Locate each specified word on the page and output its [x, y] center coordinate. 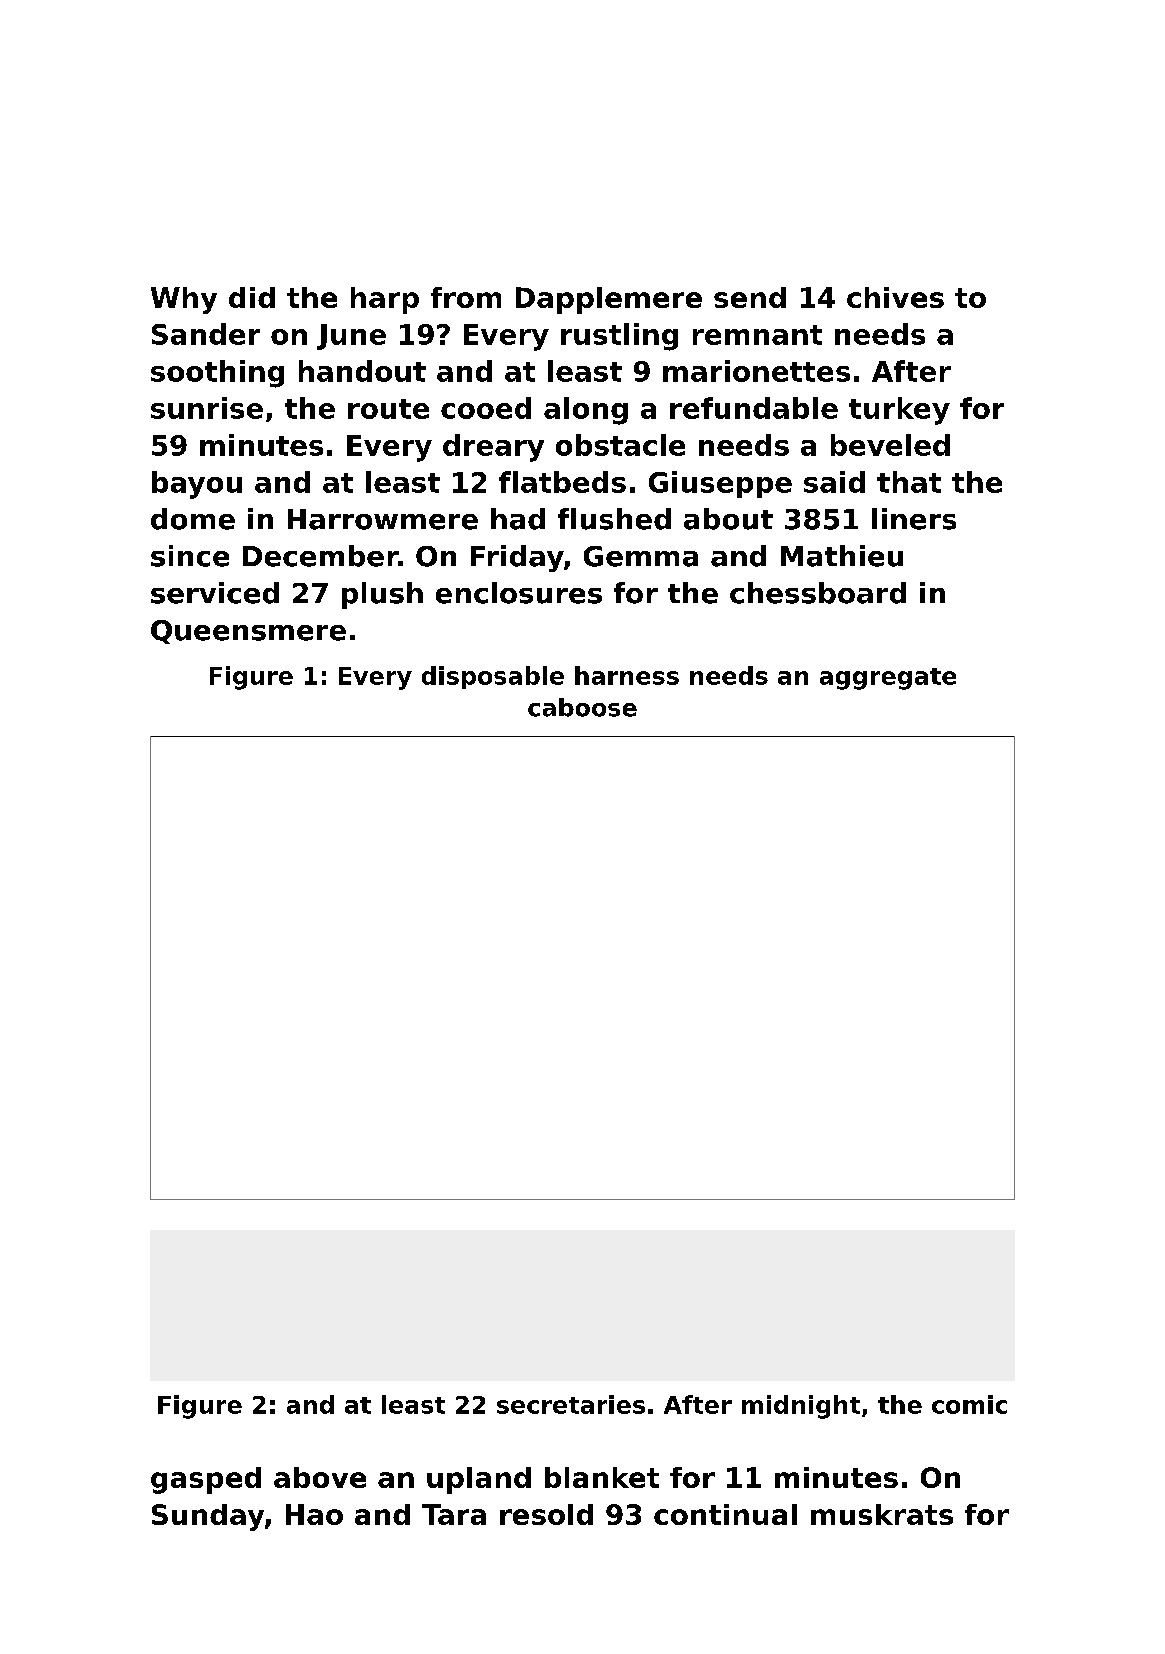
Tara [454, 1514]
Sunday [208, 1517]
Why [184, 300]
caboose [582, 707]
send [750, 297]
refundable [754, 408]
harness [627, 675]
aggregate [888, 679]
